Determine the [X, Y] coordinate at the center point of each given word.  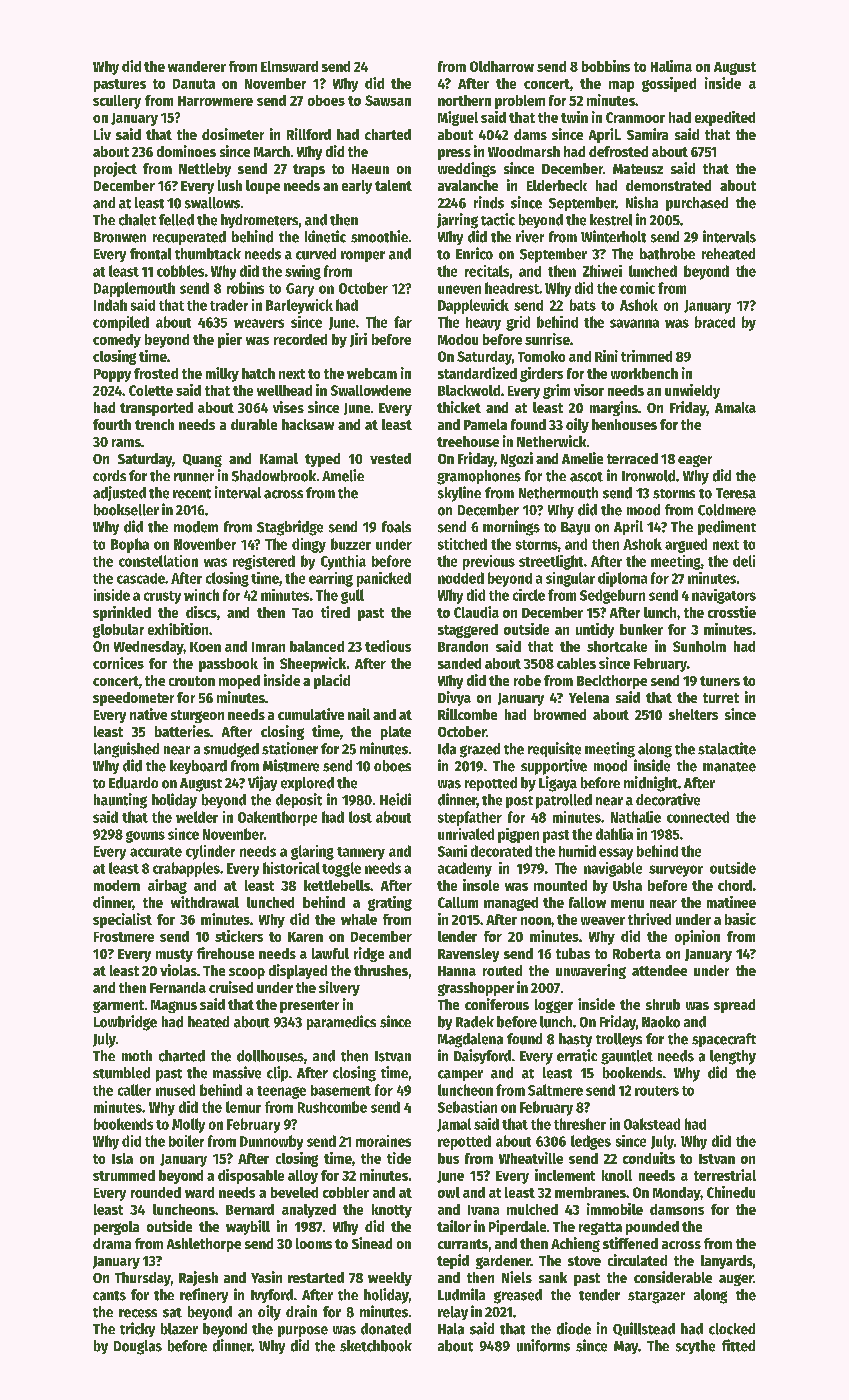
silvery [339, 988]
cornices [118, 663]
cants [109, 1296]
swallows [212, 203]
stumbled [121, 1073]
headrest [512, 288]
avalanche [468, 185]
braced [715, 322]
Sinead [372, 1243]
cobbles [180, 271]
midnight [651, 784]
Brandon [463, 646]
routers [657, 1091]
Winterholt [613, 236]
